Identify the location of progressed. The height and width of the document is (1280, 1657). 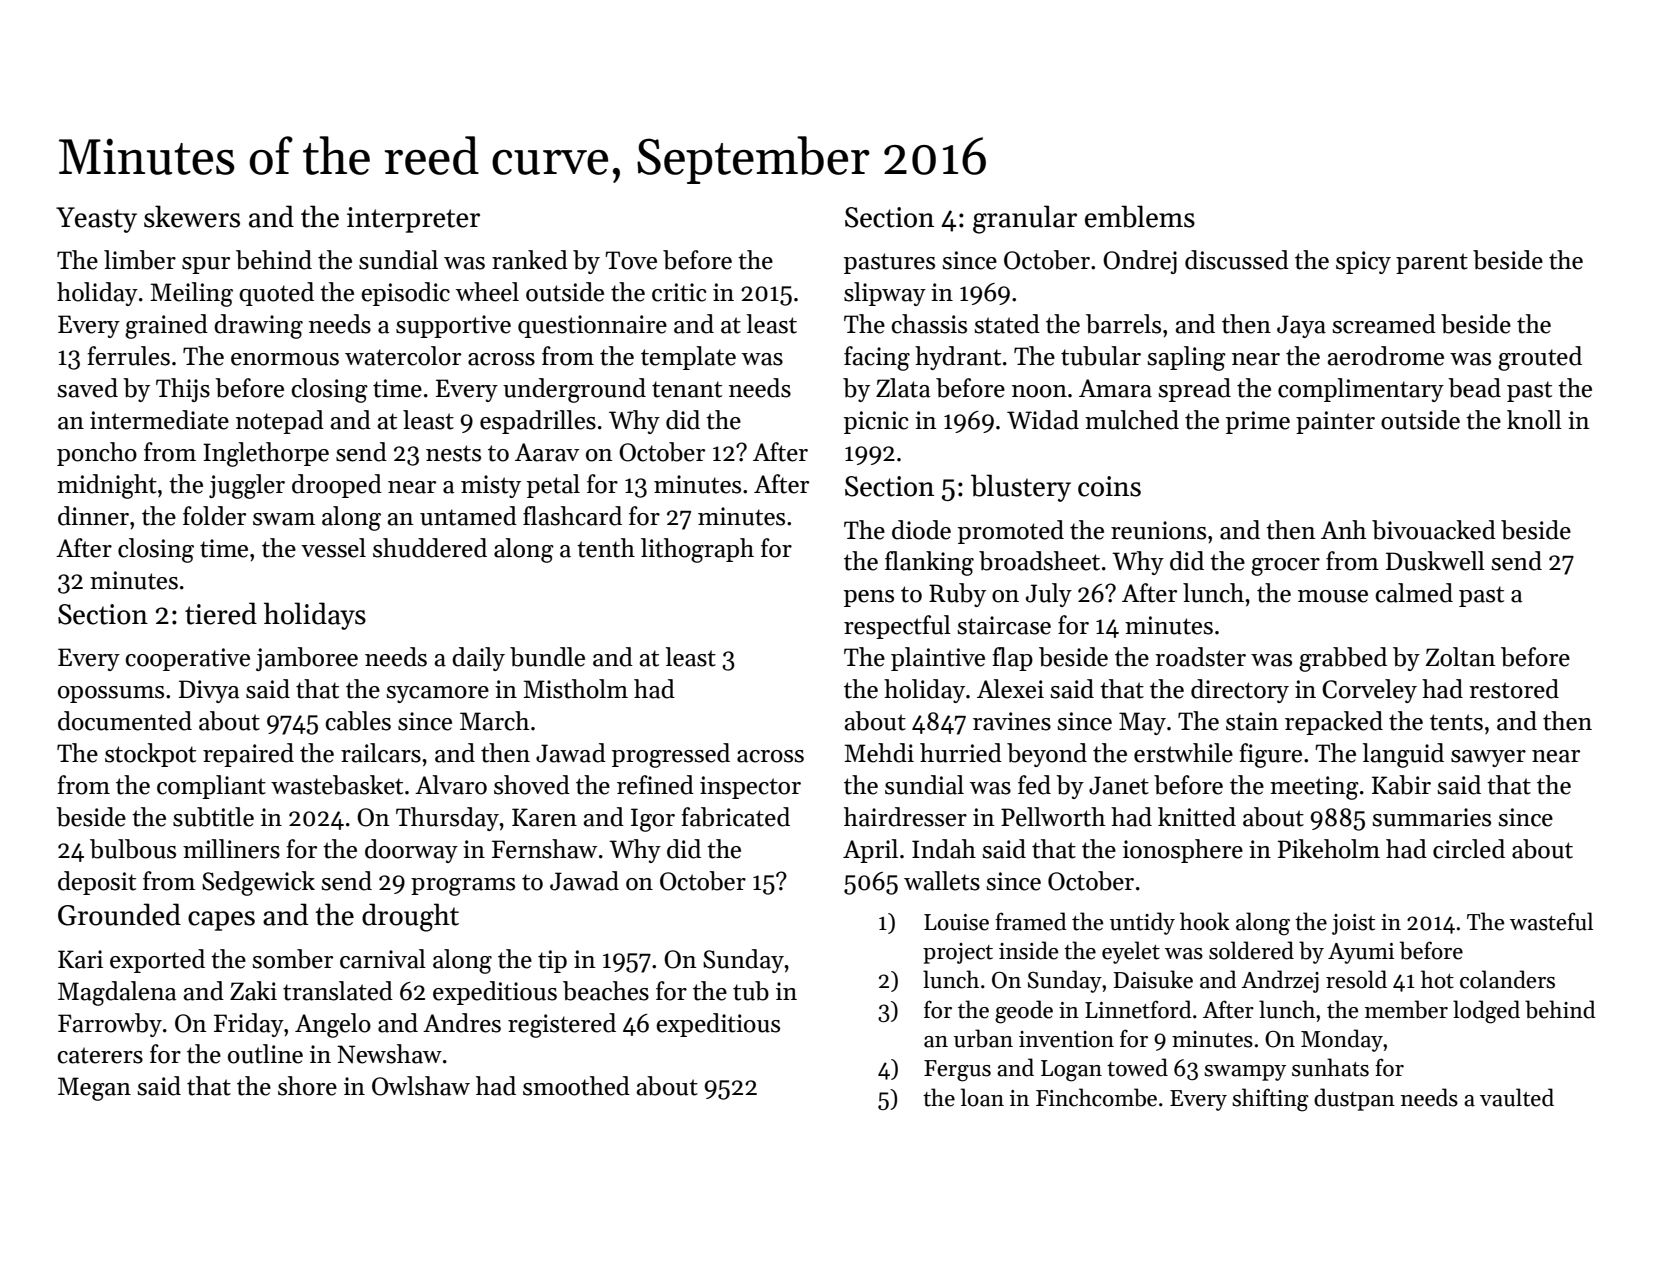
(671, 755).
